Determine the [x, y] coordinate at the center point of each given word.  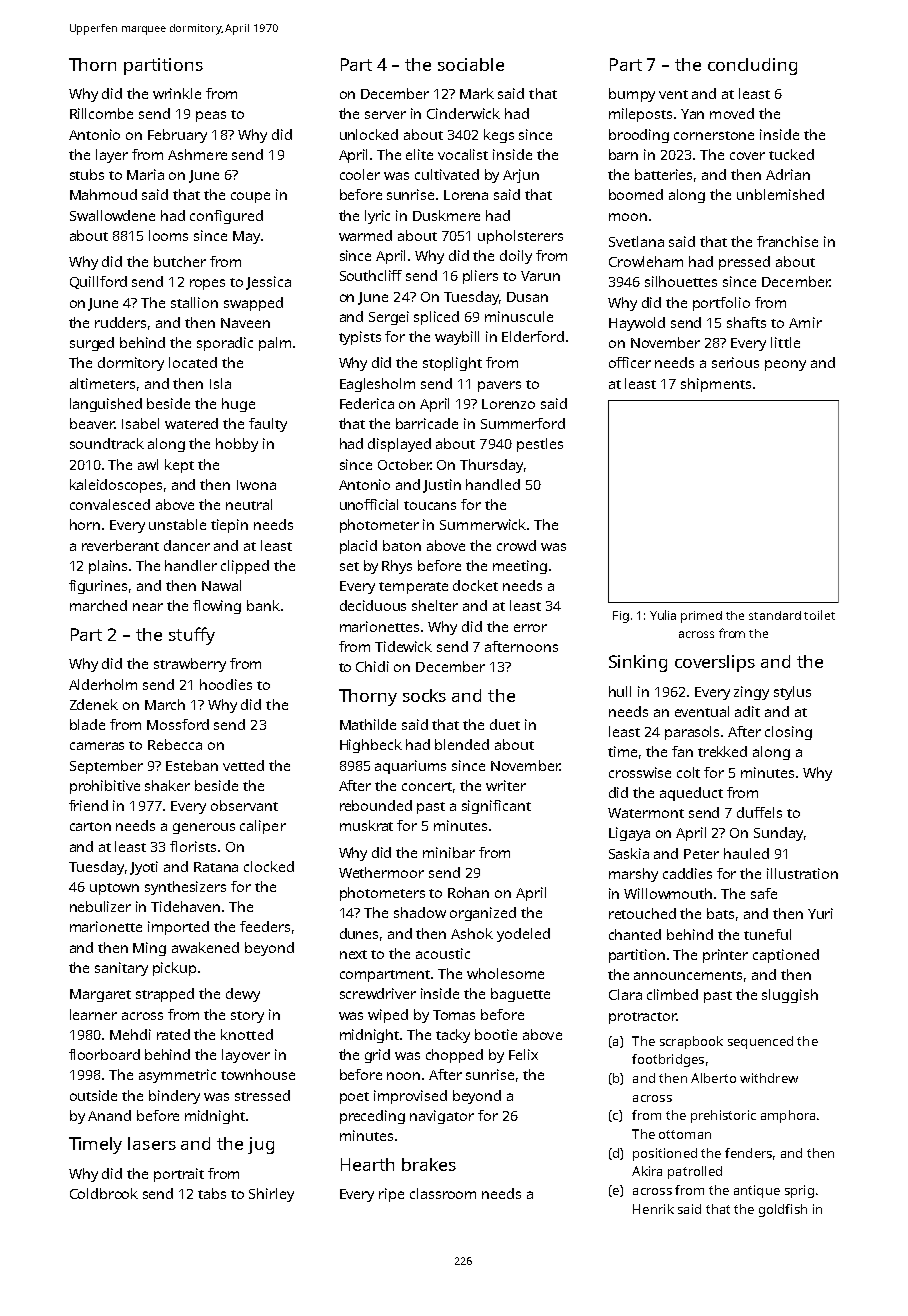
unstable [177, 524]
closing [788, 733]
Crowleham [646, 261]
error [530, 628]
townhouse [258, 1074]
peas [211, 116]
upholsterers [520, 237]
